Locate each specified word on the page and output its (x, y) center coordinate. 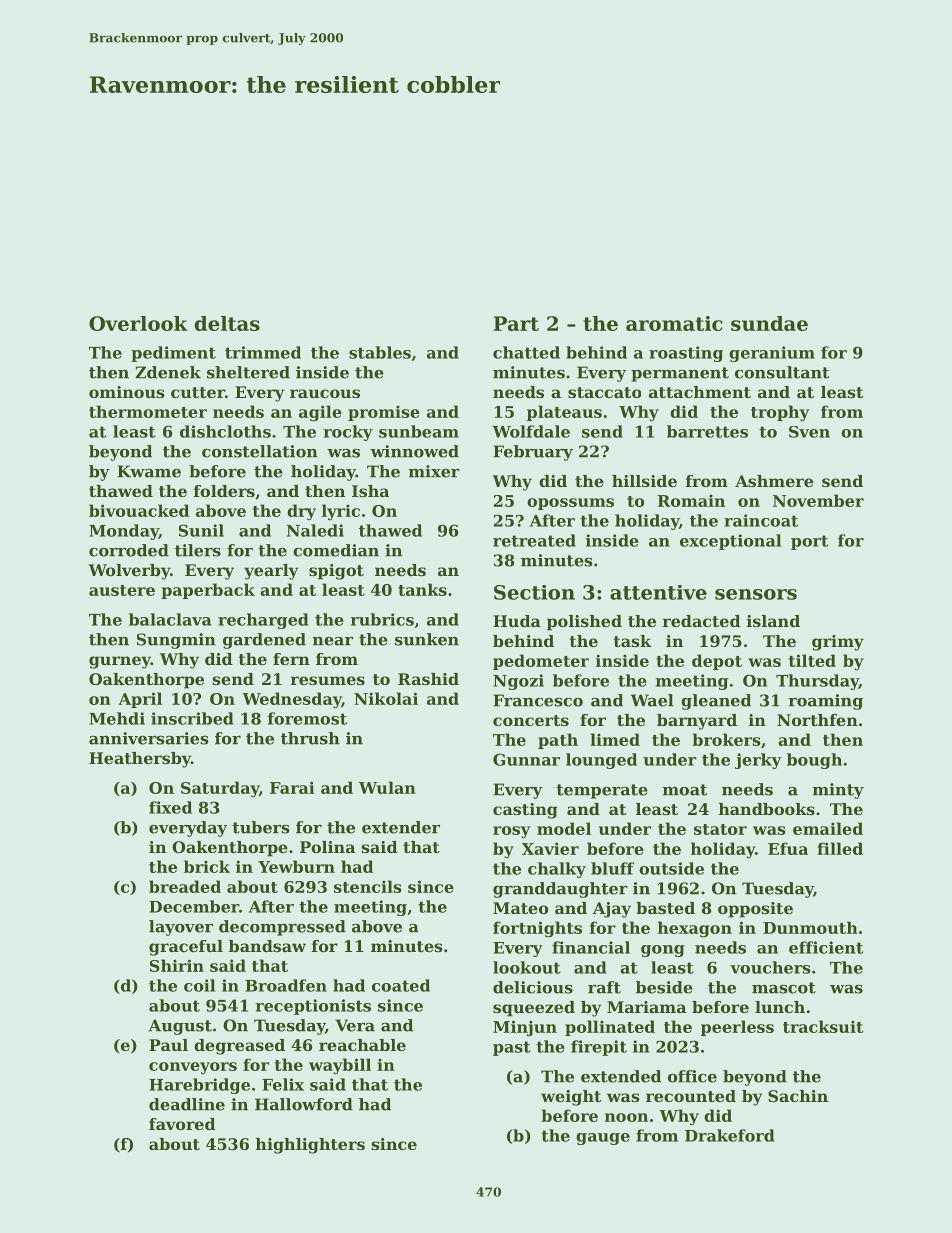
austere (122, 590)
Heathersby (140, 760)
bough (814, 761)
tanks (422, 589)
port (809, 542)
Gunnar (526, 759)
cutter (198, 392)
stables (380, 352)
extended (621, 1076)
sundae (769, 323)
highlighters (310, 1146)
